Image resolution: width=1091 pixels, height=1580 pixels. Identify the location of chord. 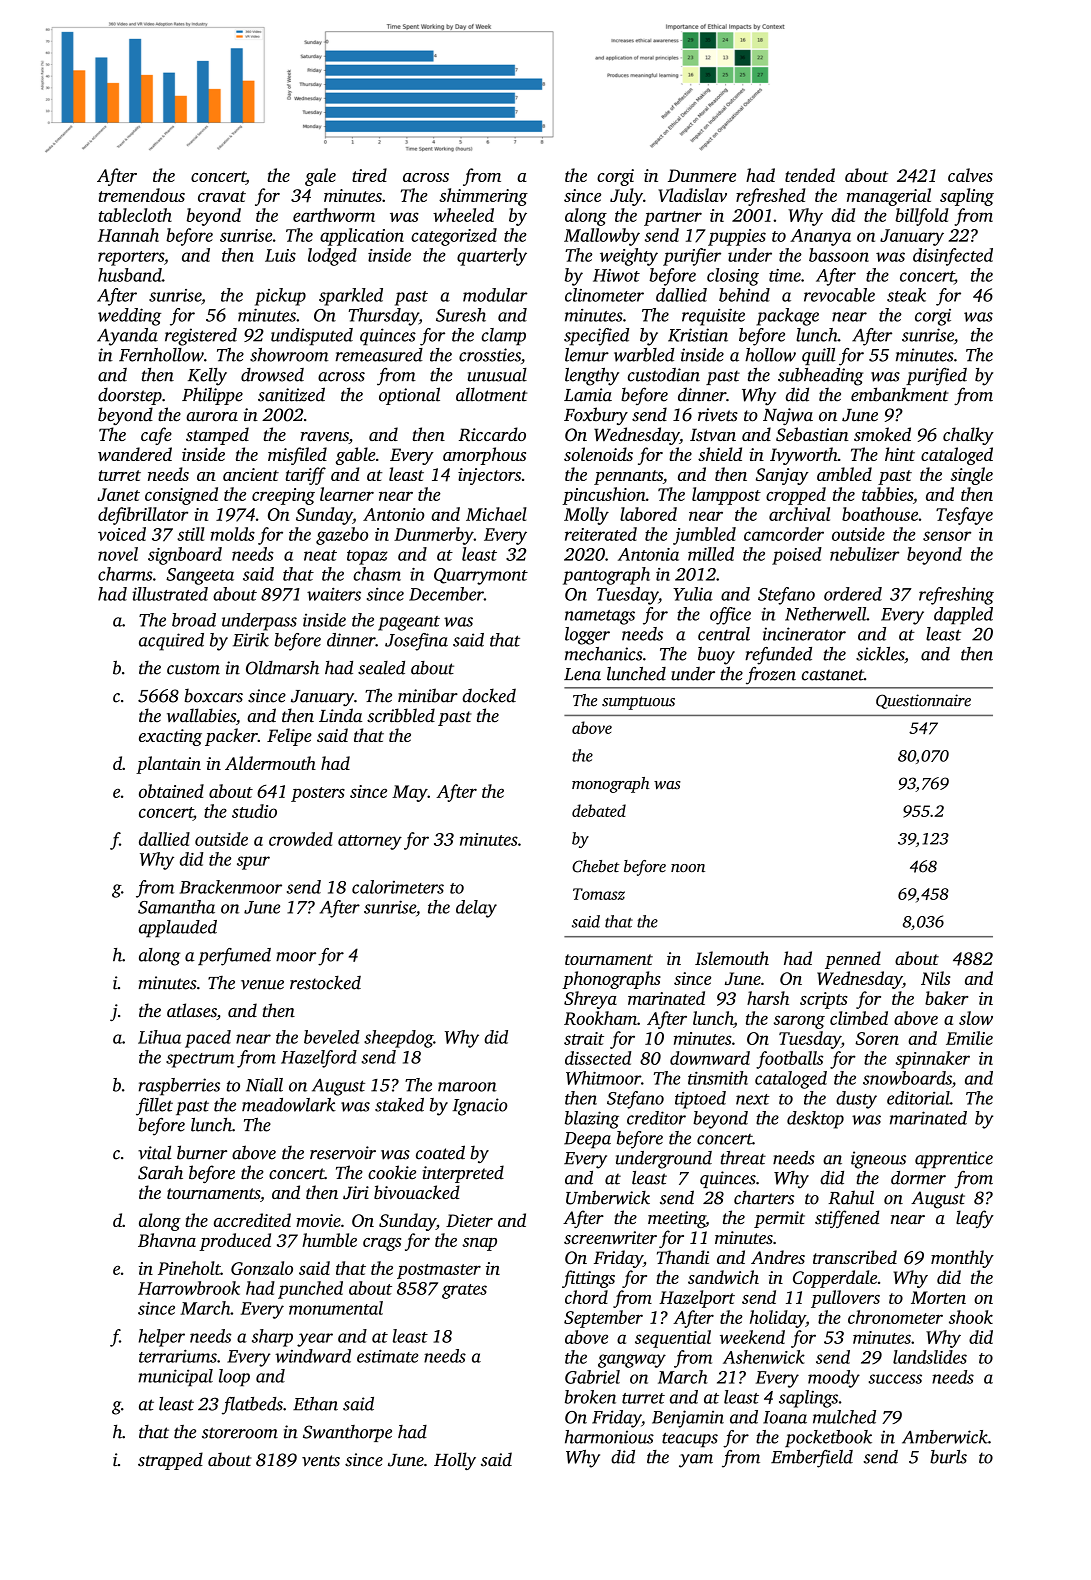
(586, 1297).
